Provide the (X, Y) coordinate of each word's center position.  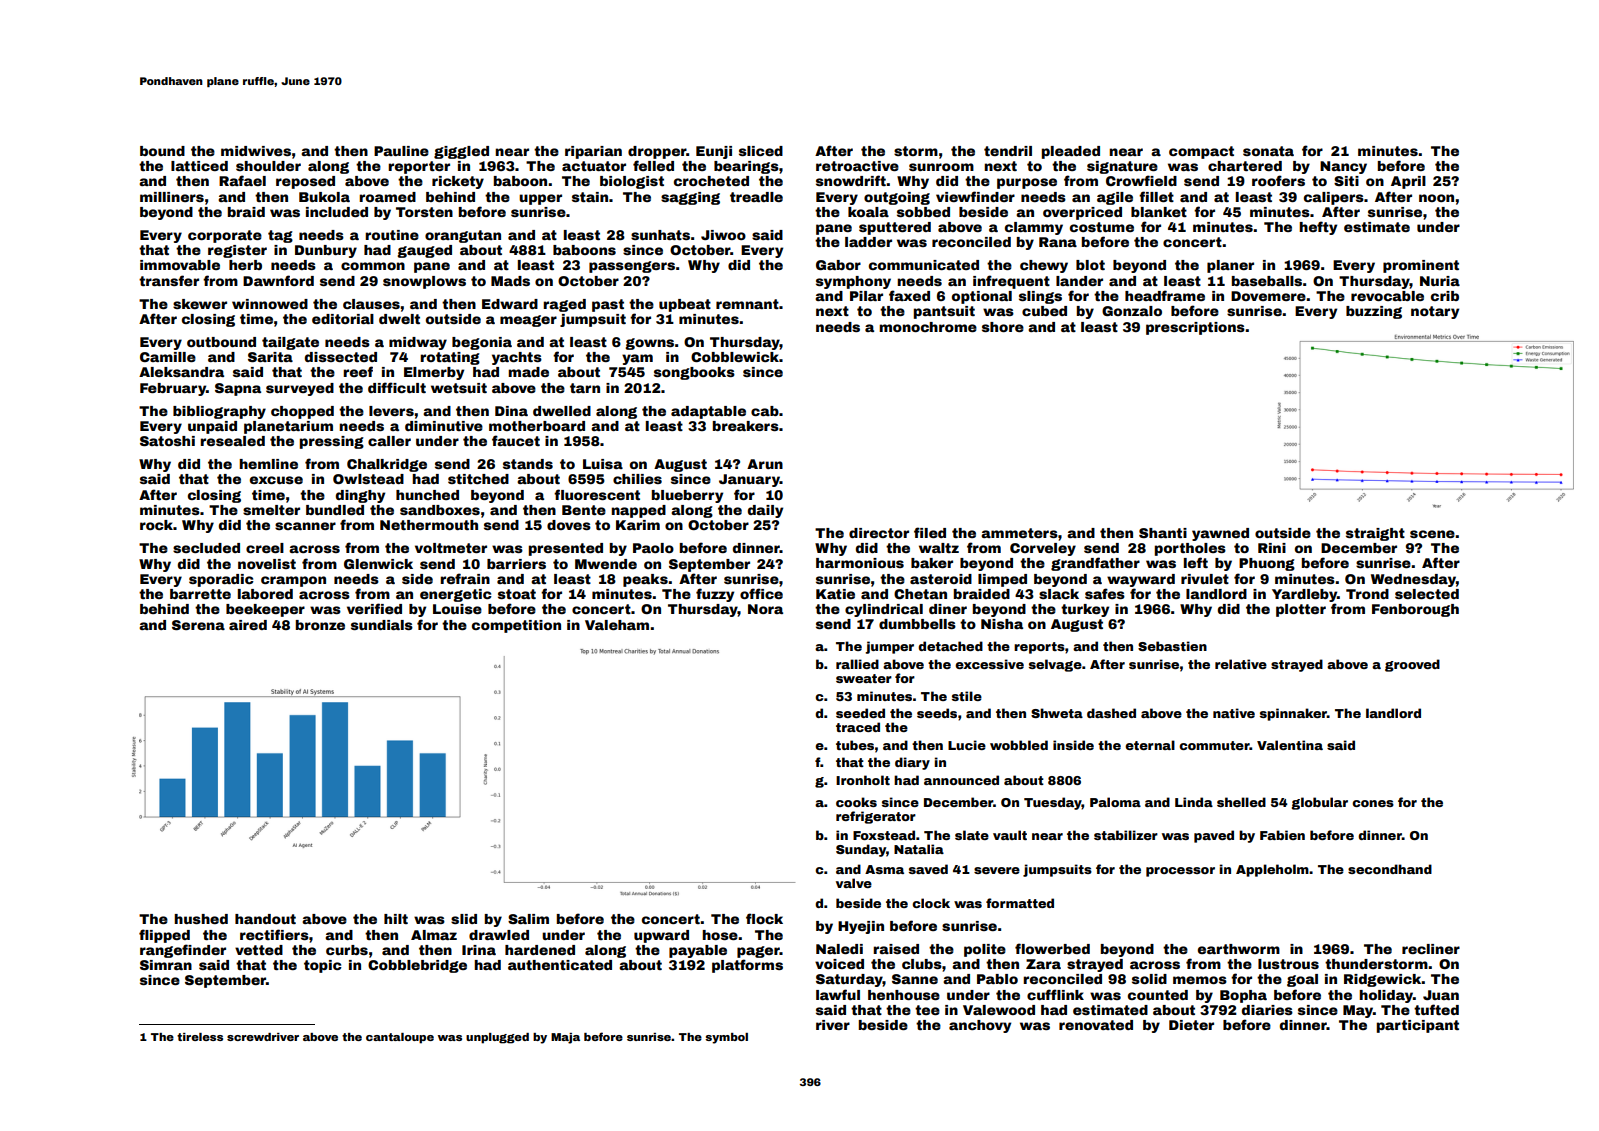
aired (248, 625)
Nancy (1343, 167)
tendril (1008, 151)
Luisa (603, 464)
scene (1432, 534)
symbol (726, 1038)
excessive (989, 664)
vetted (259, 950)
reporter (419, 167)
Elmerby (434, 373)
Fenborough (1415, 610)
